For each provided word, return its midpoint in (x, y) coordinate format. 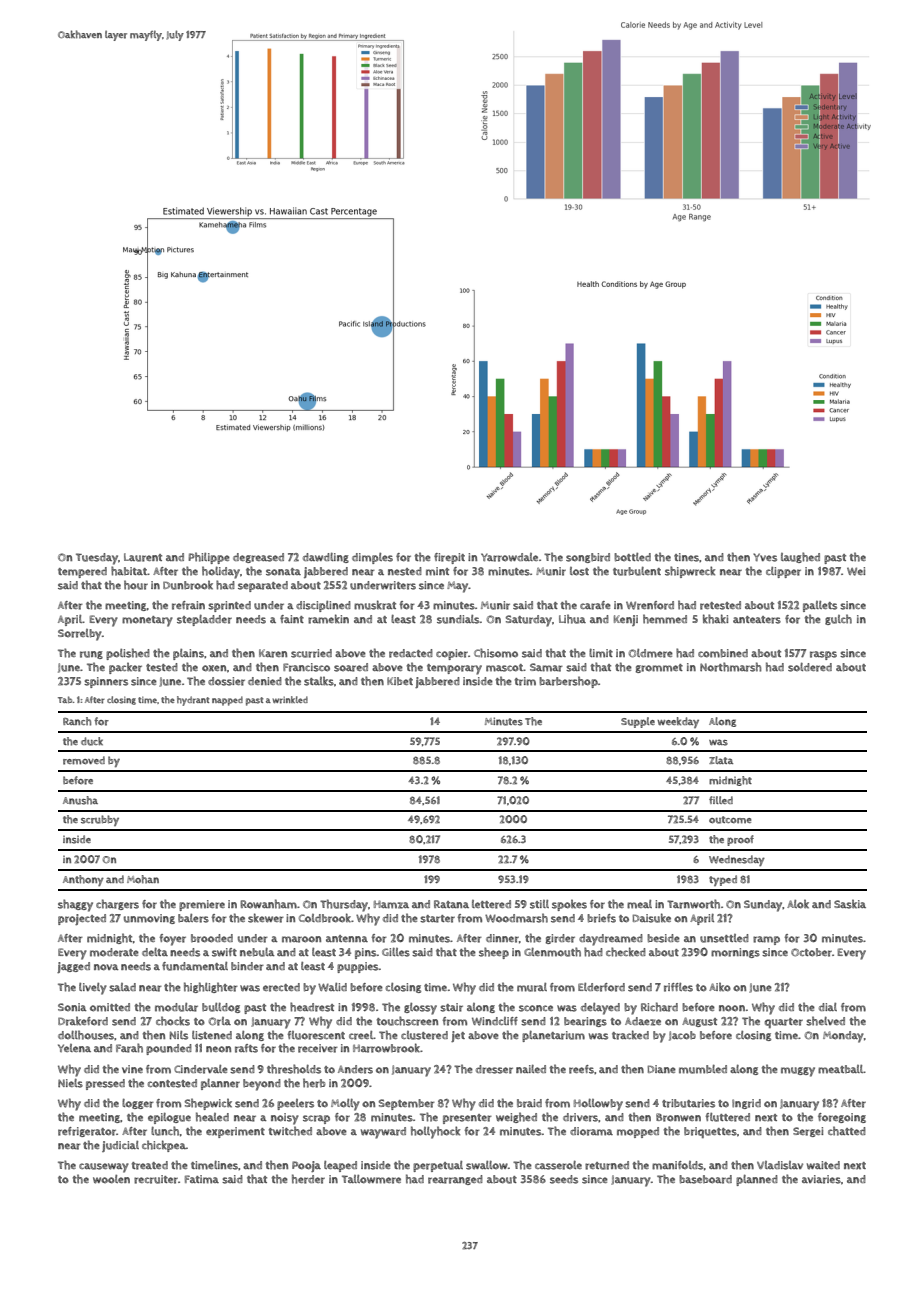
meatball (840, 1069)
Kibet (400, 681)
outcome (730, 820)
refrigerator (87, 1132)
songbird (588, 558)
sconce (536, 1008)
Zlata (721, 760)
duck (92, 741)
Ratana (451, 904)
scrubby (100, 820)
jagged (73, 967)
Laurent (143, 557)
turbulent (637, 571)
